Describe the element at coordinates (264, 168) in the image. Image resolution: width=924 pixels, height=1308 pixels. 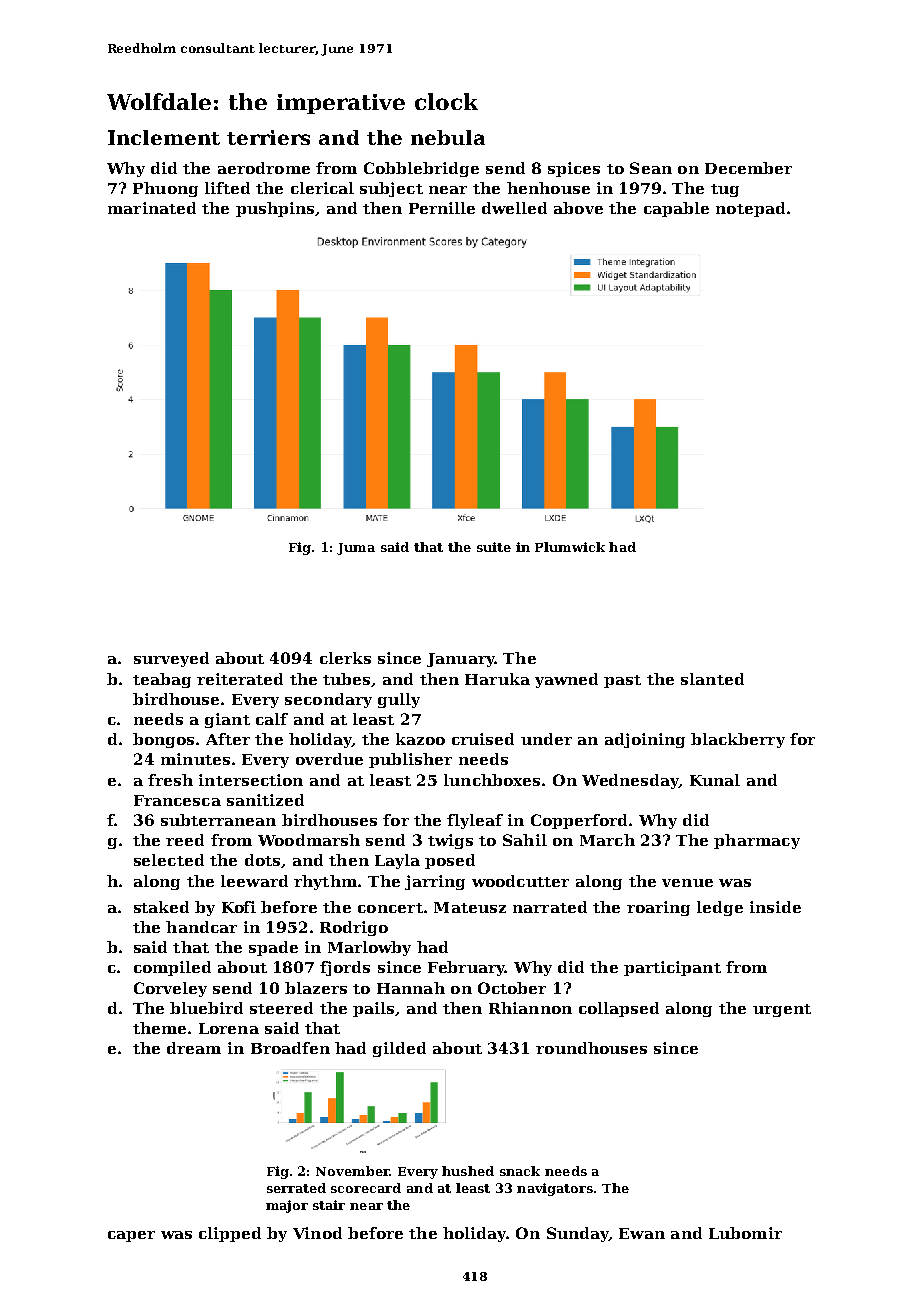
I see `aerodrome` at that location.
